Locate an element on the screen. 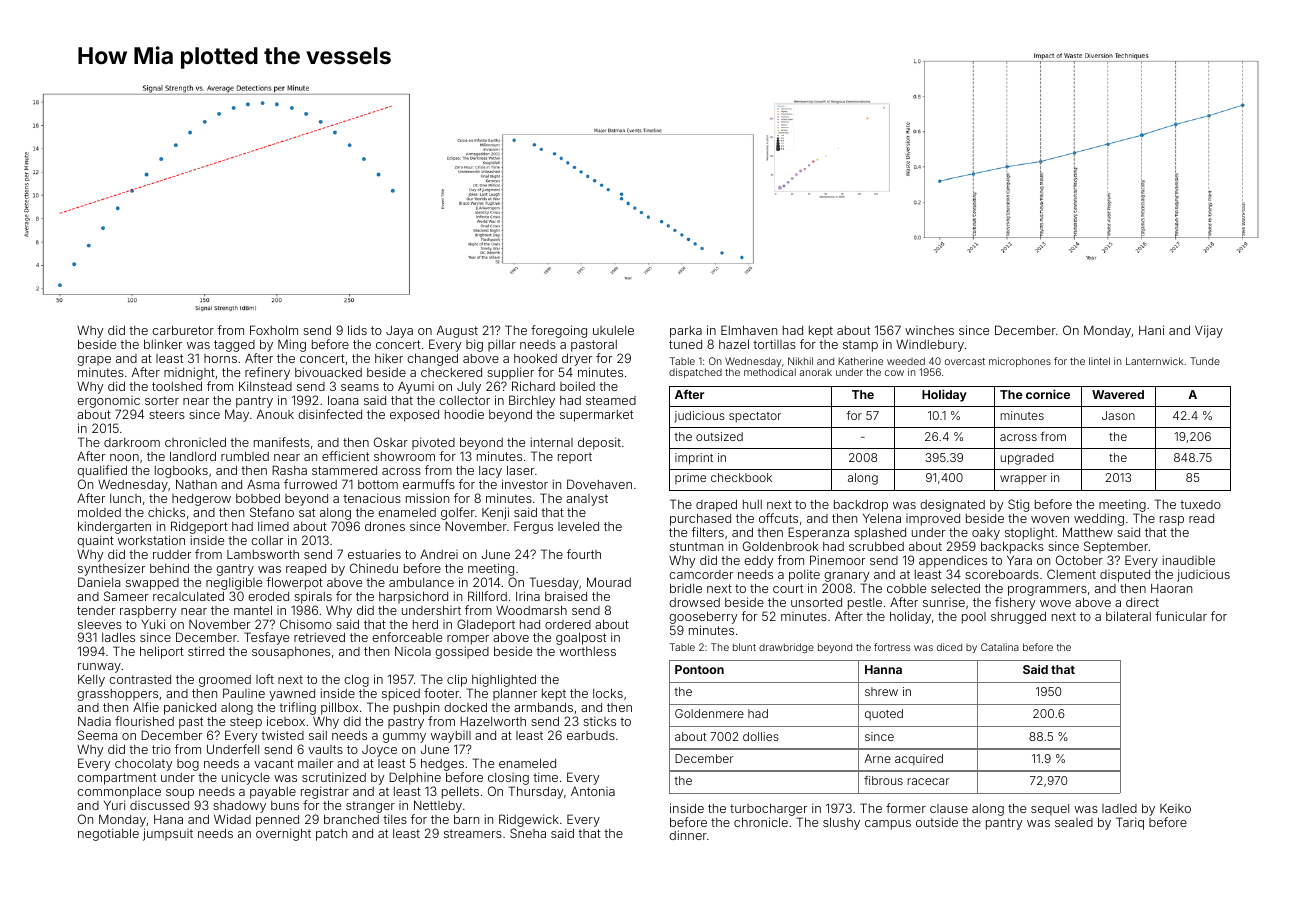 The image size is (1308, 924). hull is located at coordinates (752, 504).
